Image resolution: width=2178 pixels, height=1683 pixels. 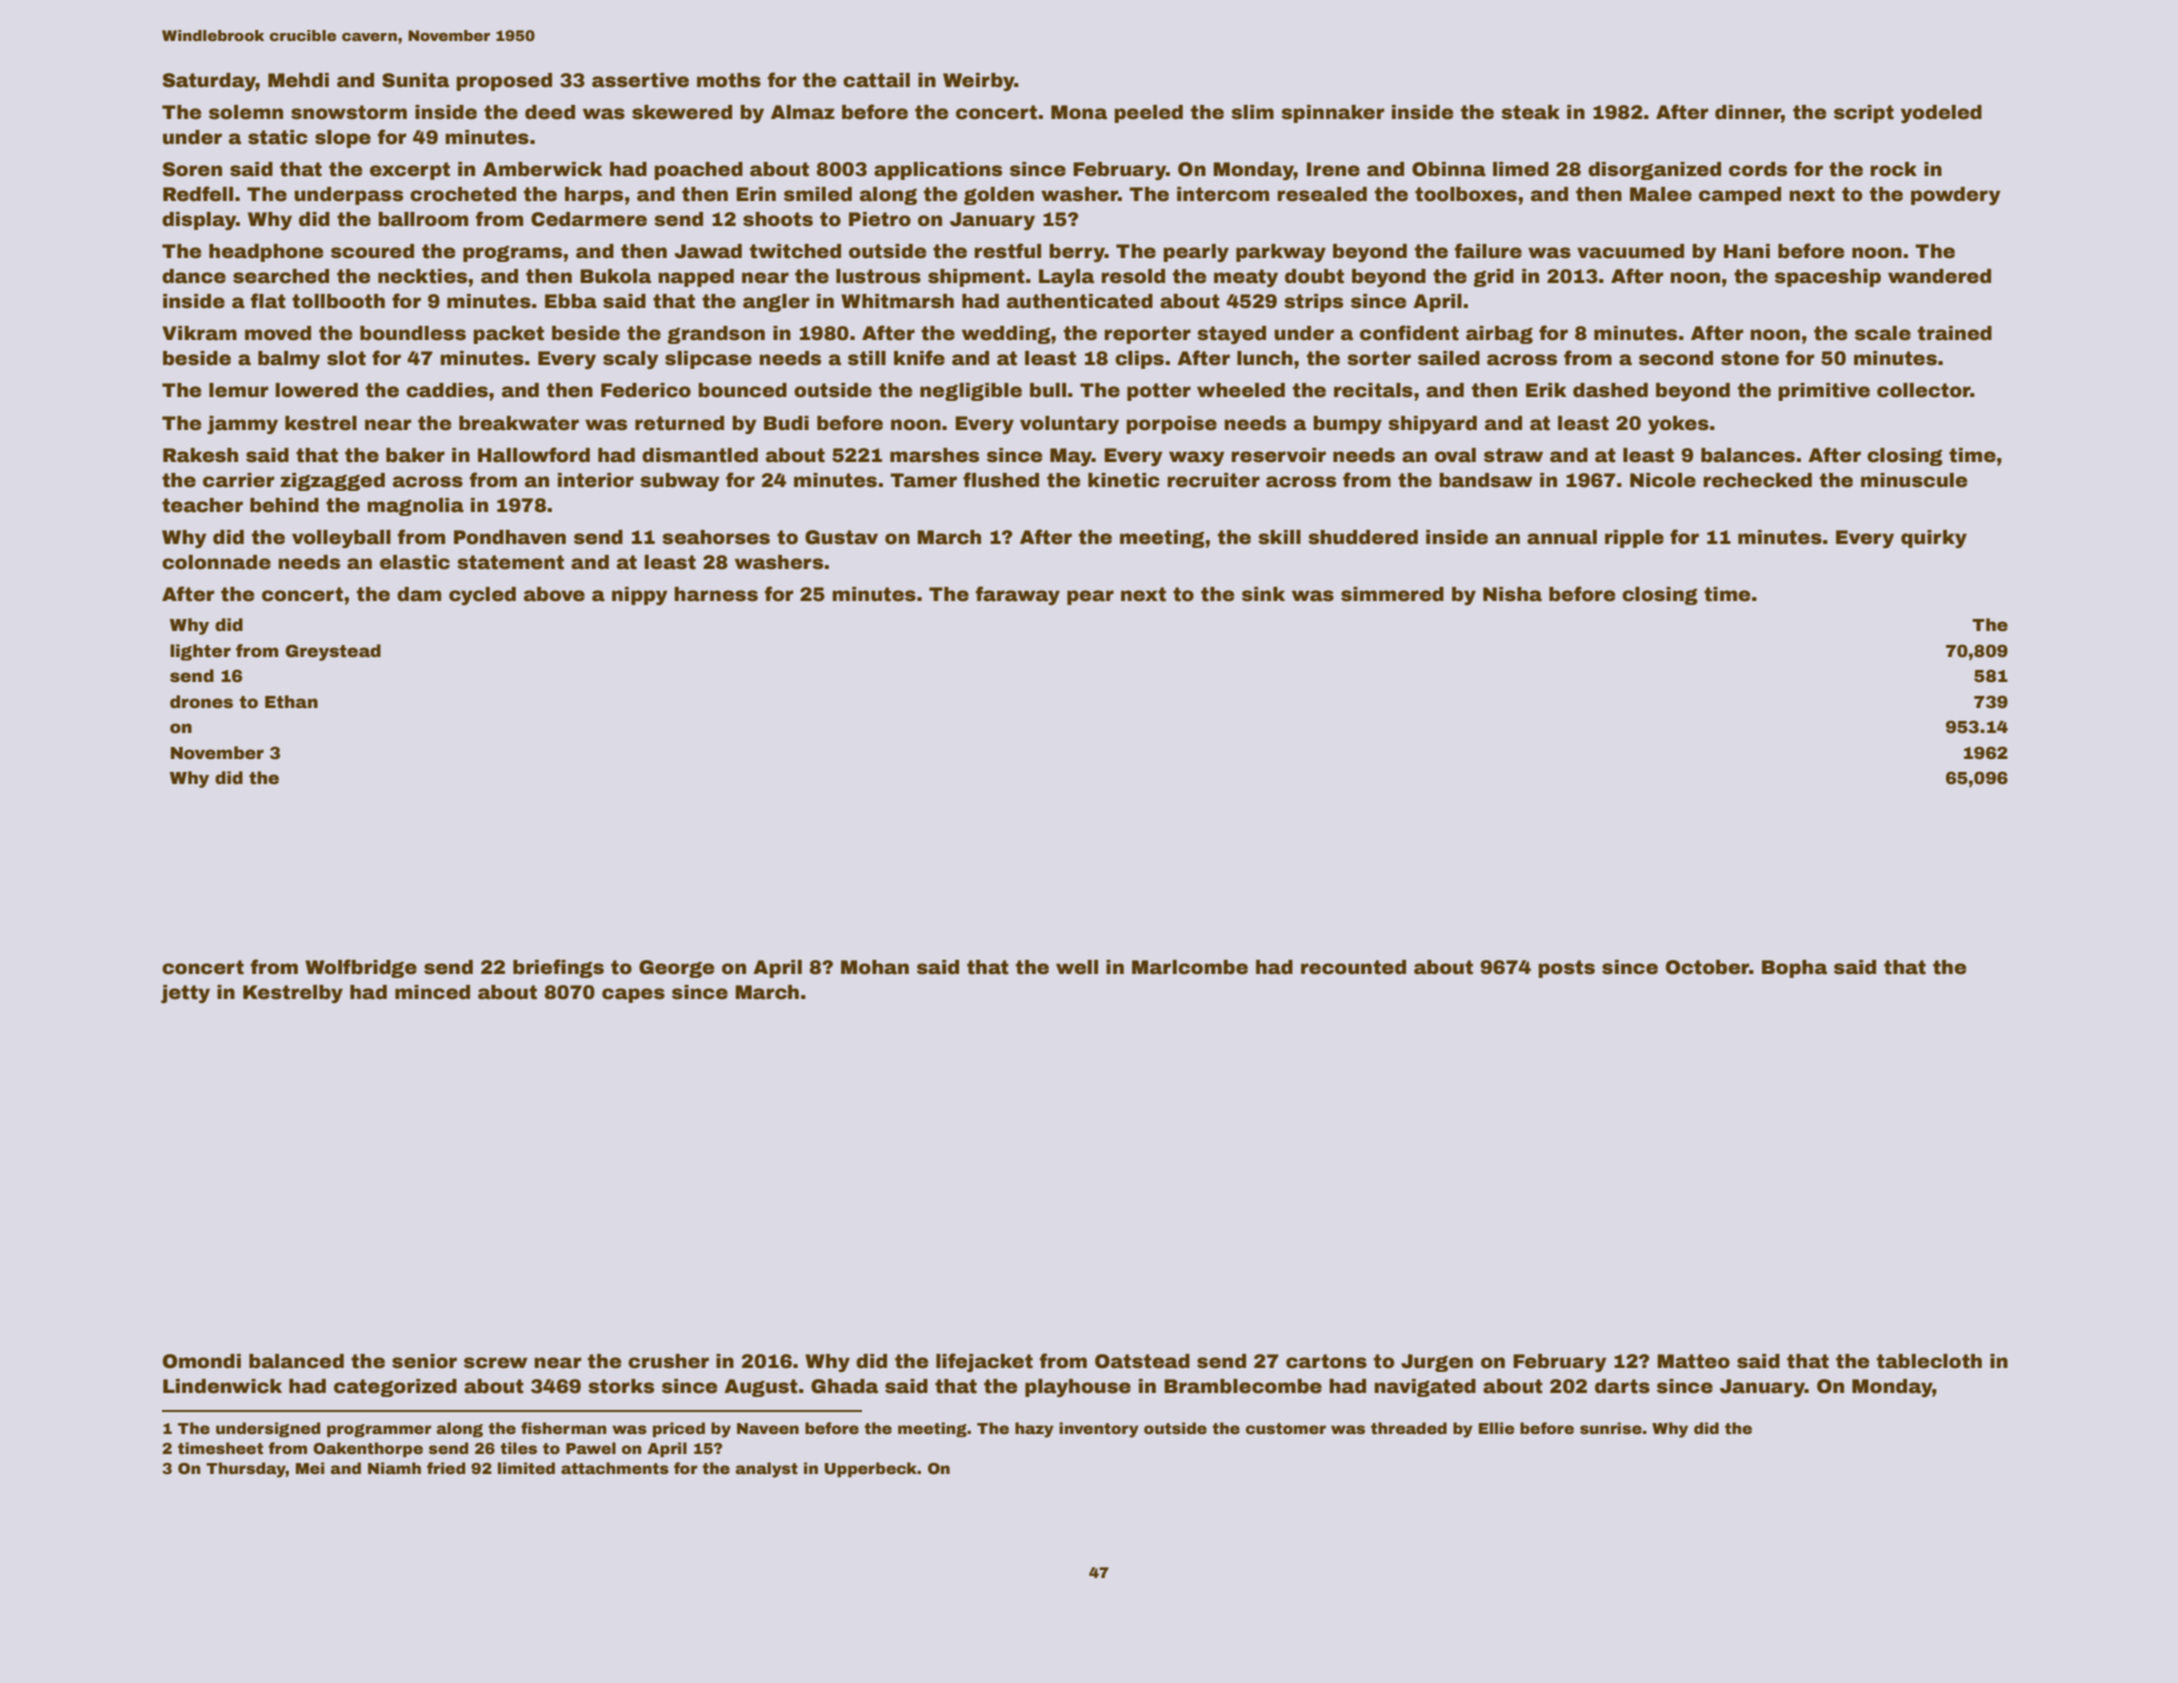 What do you see at coordinates (729, 80) in the screenshot?
I see `moths` at bounding box center [729, 80].
